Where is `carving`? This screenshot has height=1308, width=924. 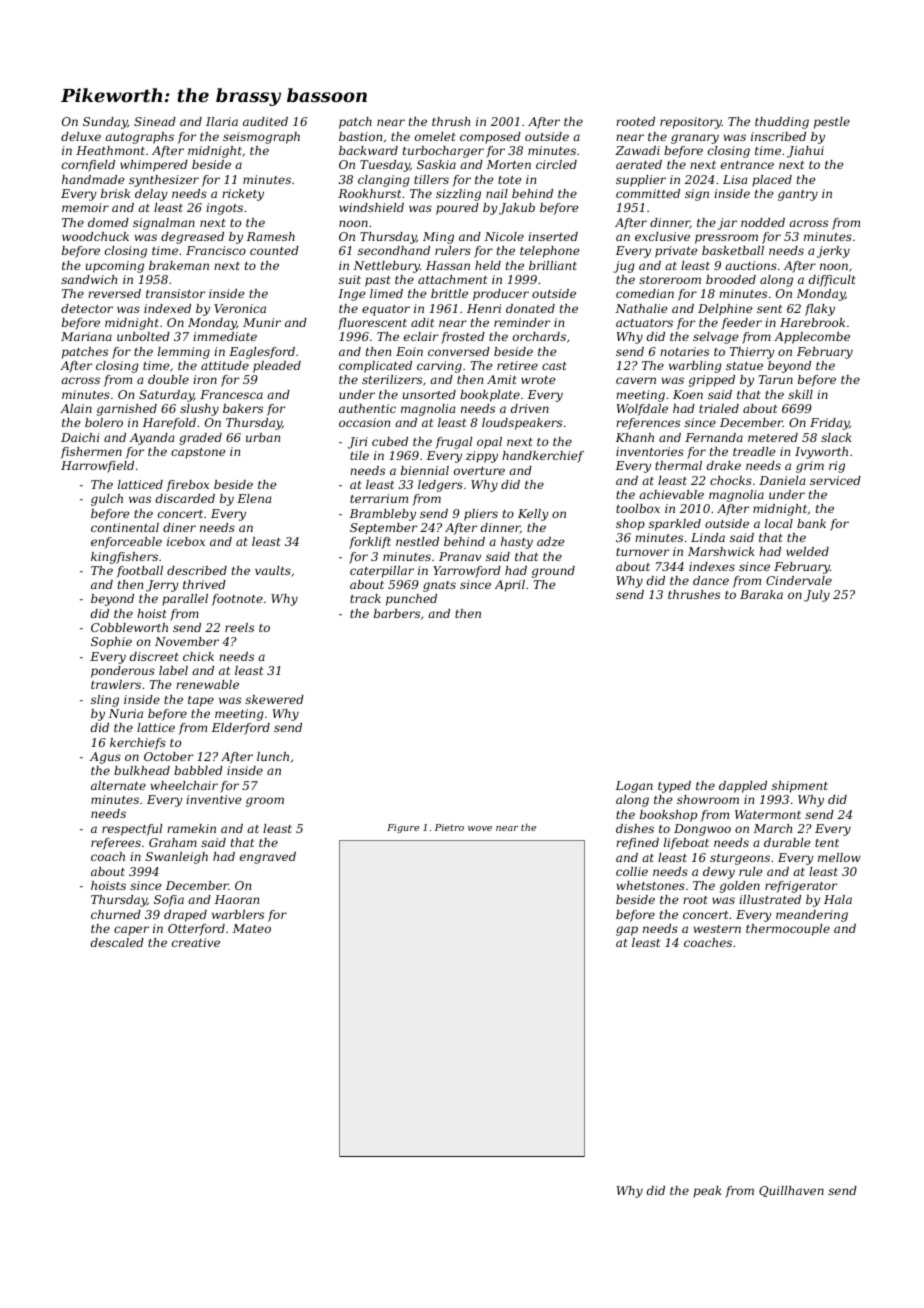
carving is located at coordinates (439, 367).
